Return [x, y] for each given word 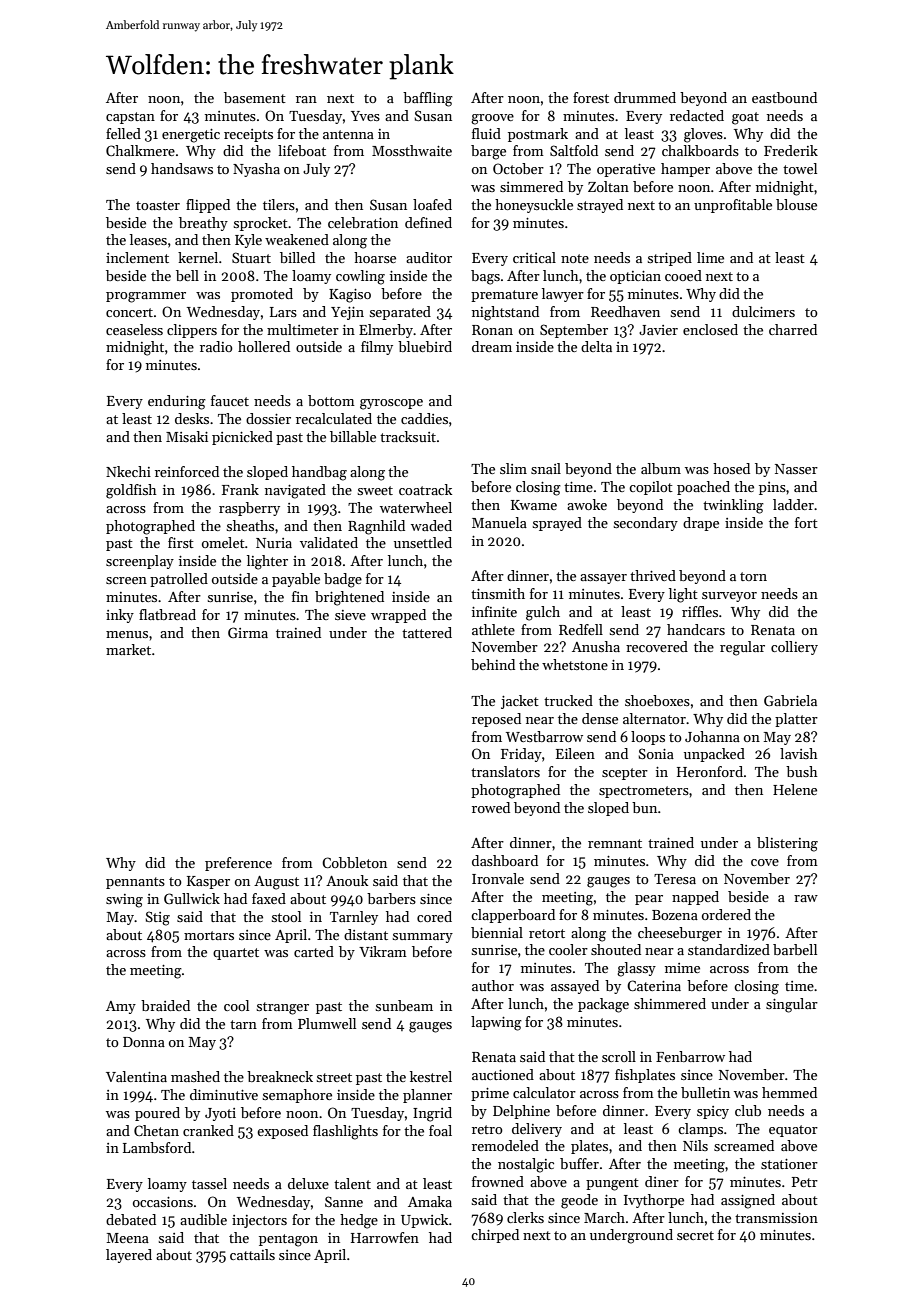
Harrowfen [385, 1237]
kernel [198, 257]
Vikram [383, 951]
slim [513, 468]
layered [129, 1256]
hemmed [789, 1092]
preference [238, 864]
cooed [683, 275]
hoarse [375, 257]
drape [701, 524]
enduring [177, 402]
